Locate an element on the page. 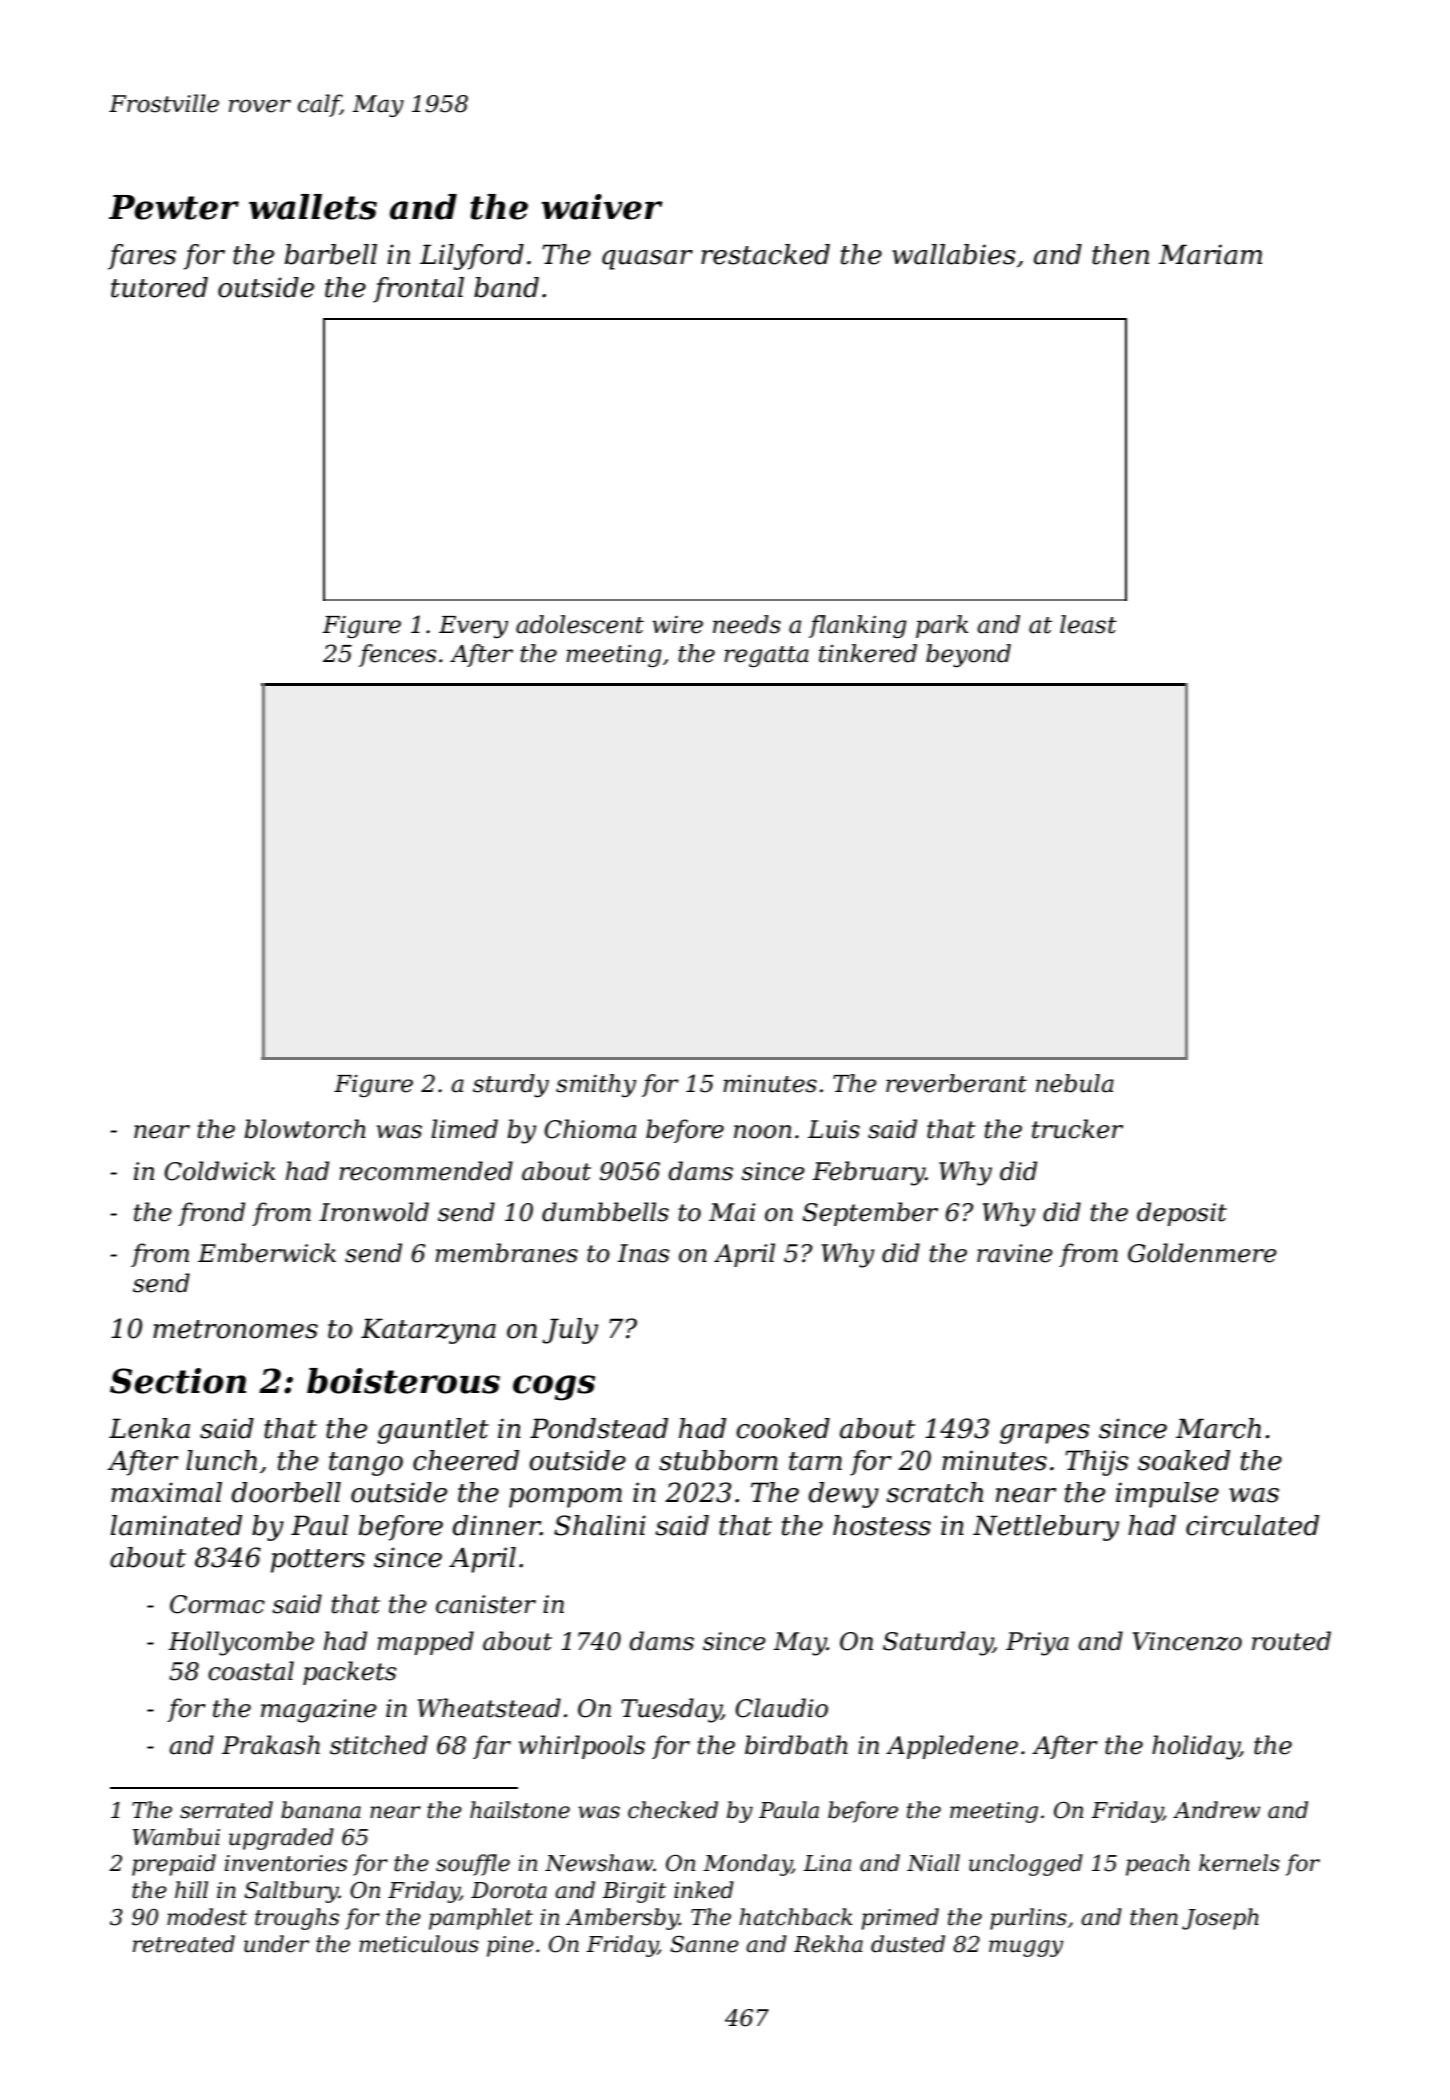 The width and height of the image is (1450, 2100). blowtorch is located at coordinates (305, 1129).
